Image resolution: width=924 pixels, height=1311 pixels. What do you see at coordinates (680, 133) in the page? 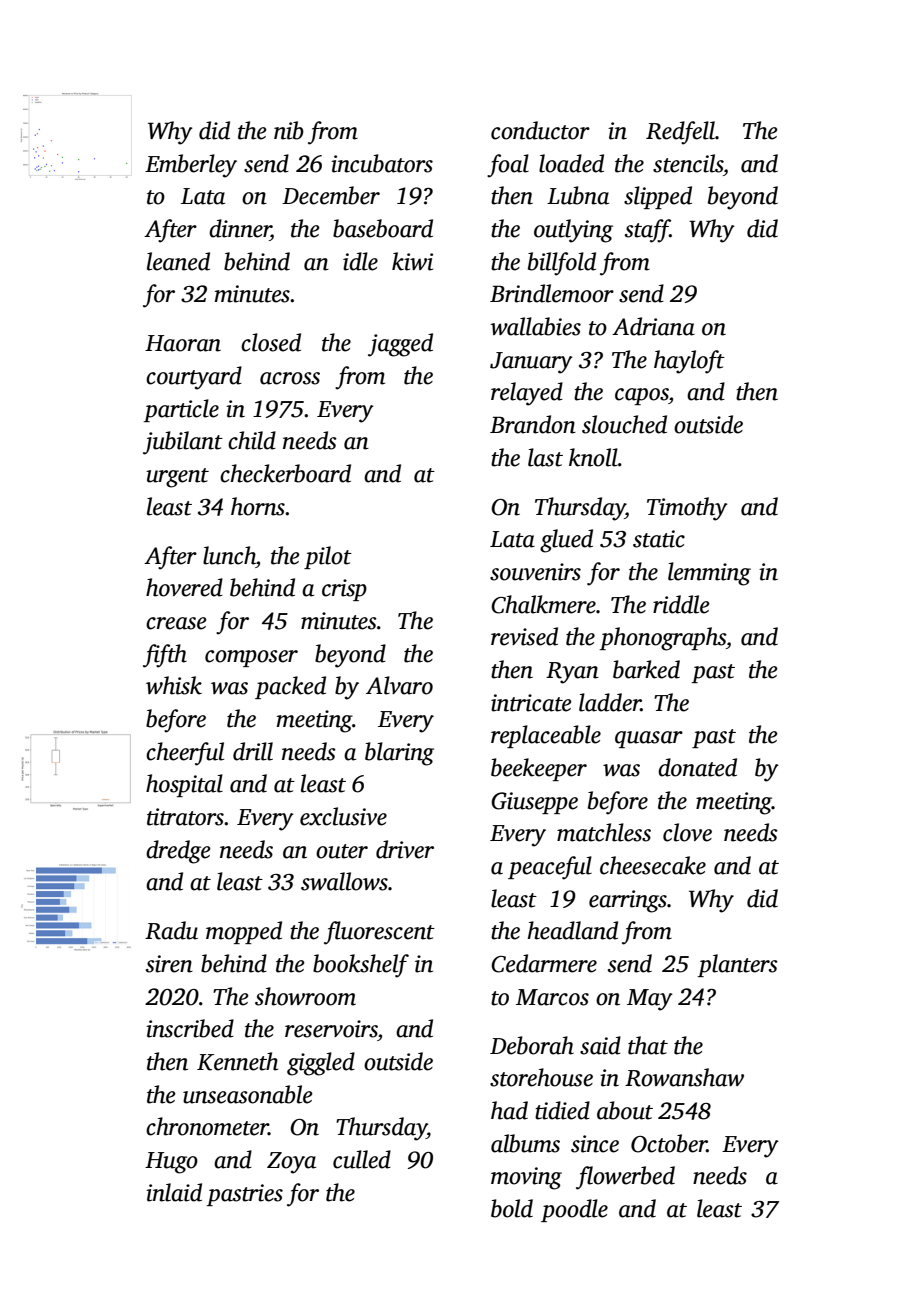
I see `Redfell` at bounding box center [680, 133].
